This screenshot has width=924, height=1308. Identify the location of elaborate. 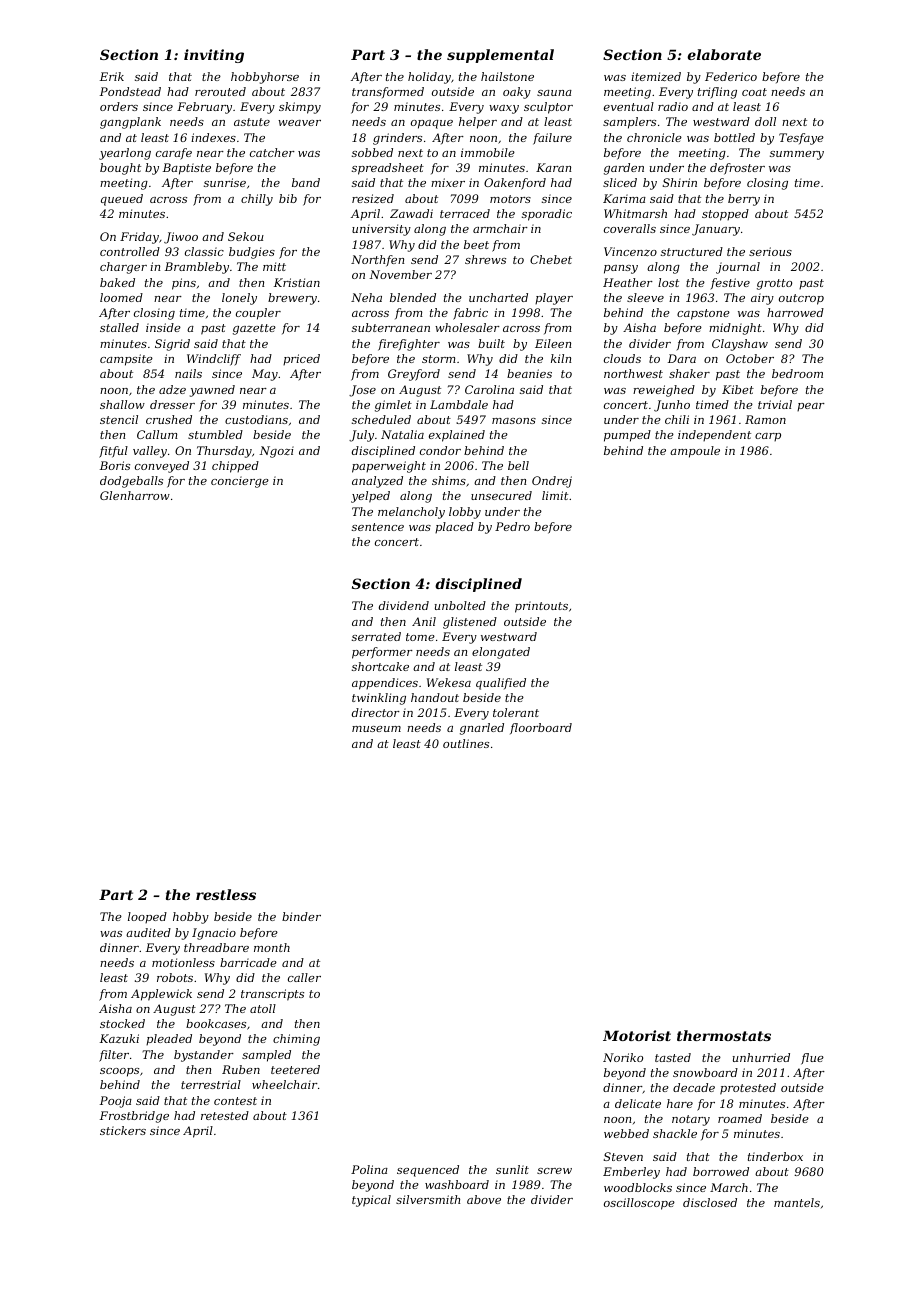
(724, 54).
